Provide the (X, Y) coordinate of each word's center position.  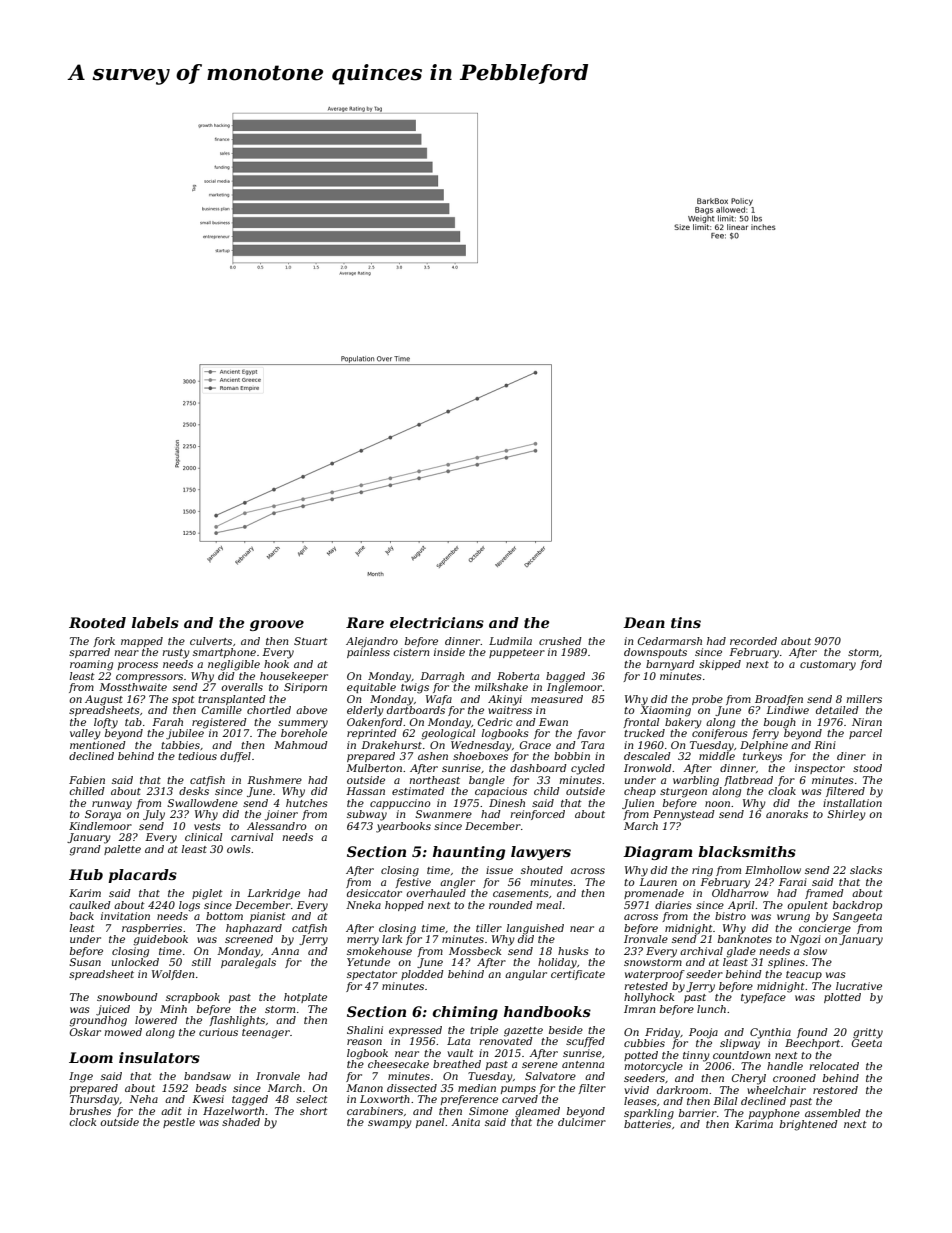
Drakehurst (391, 745)
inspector (820, 769)
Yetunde (368, 962)
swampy (390, 1124)
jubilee (185, 734)
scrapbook (193, 998)
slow (815, 951)
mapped (142, 642)
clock (82, 1122)
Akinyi (505, 700)
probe (707, 700)
